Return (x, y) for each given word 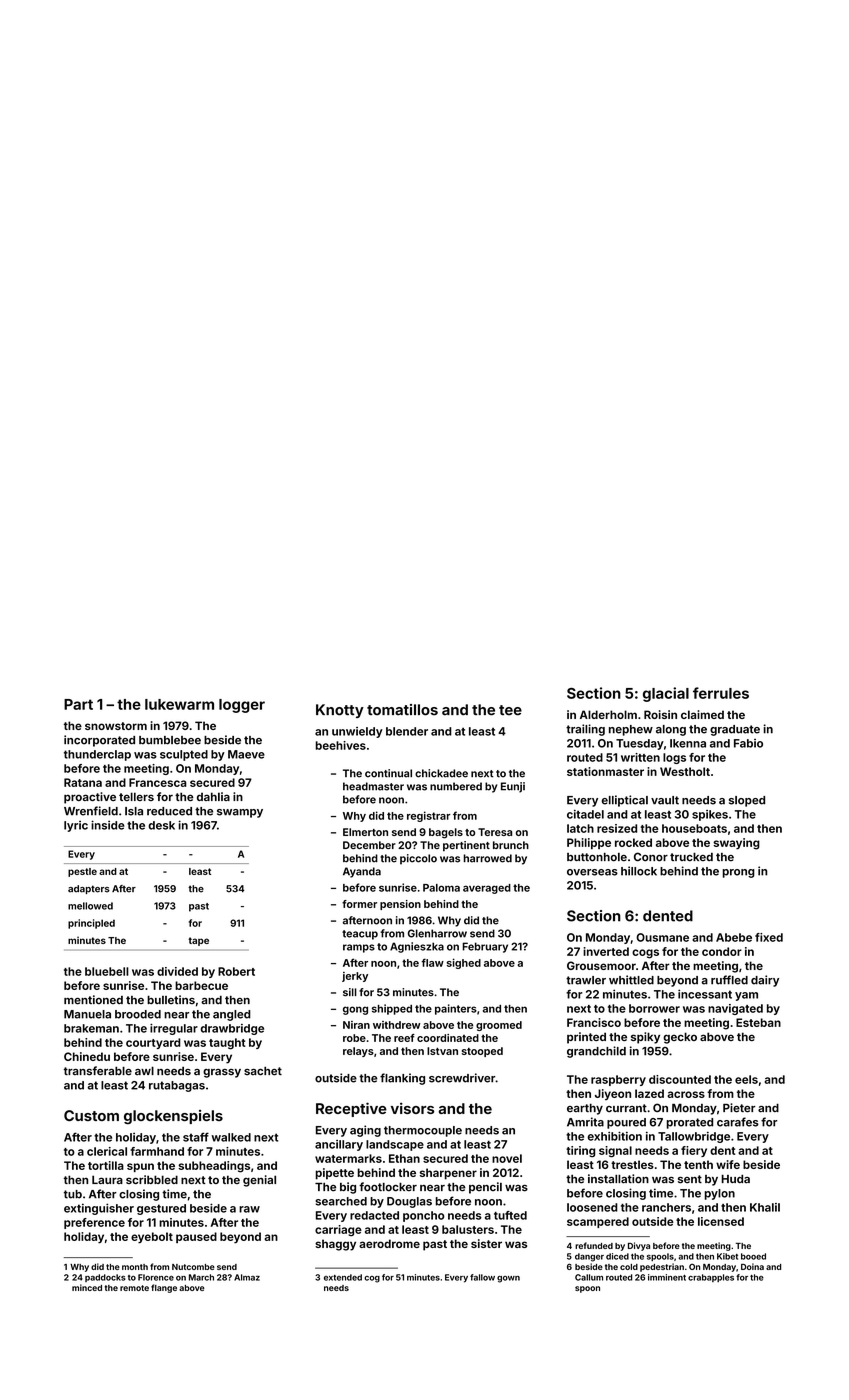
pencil (485, 1188)
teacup (360, 935)
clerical (107, 1151)
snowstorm (116, 726)
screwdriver (462, 1078)
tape (198, 941)
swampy (240, 813)
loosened (592, 1207)
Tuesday (640, 744)
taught (227, 1044)
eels (746, 1079)
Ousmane (662, 937)
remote (134, 1288)
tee (510, 710)
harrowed (488, 858)
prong (739, 873)
